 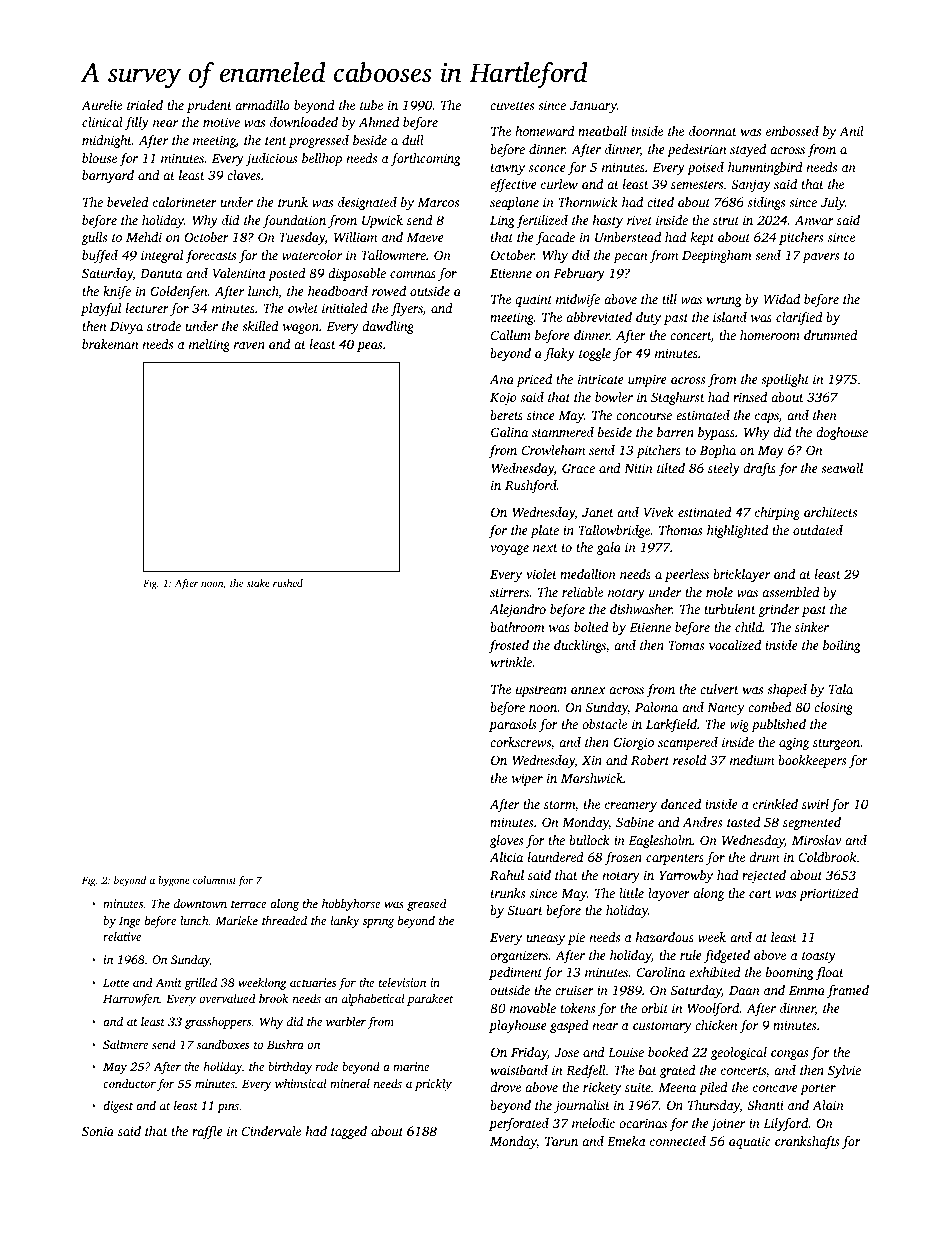 I want to click on Sonia, so click(x=98, y=1131).
